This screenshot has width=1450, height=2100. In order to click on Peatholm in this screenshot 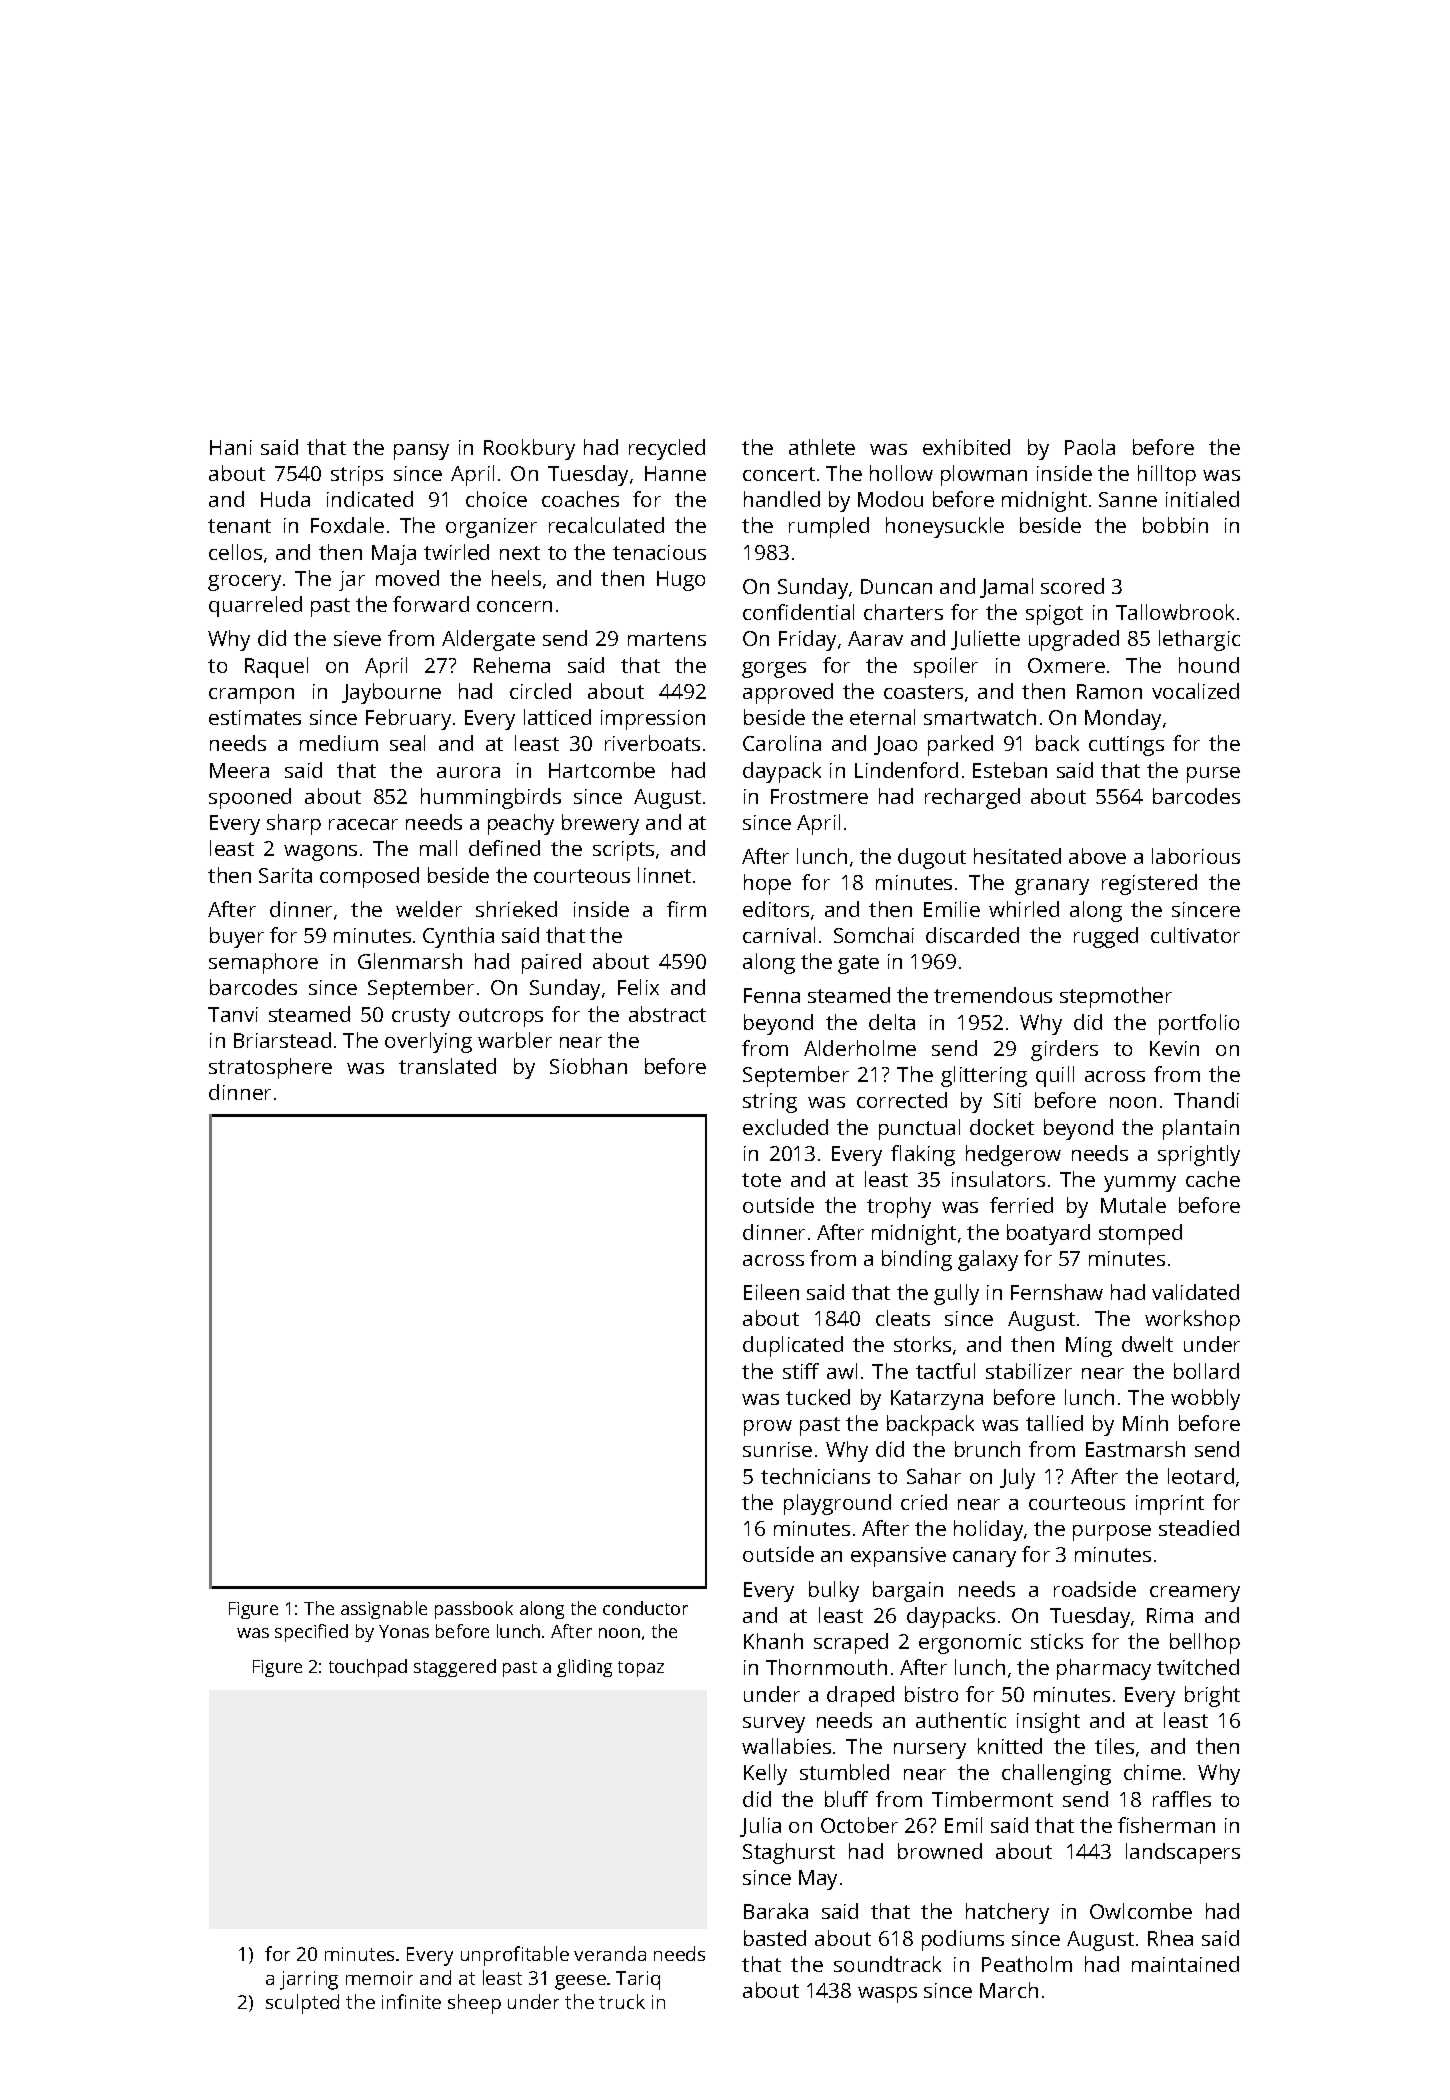, I will do `click(1027, 1964)`.
